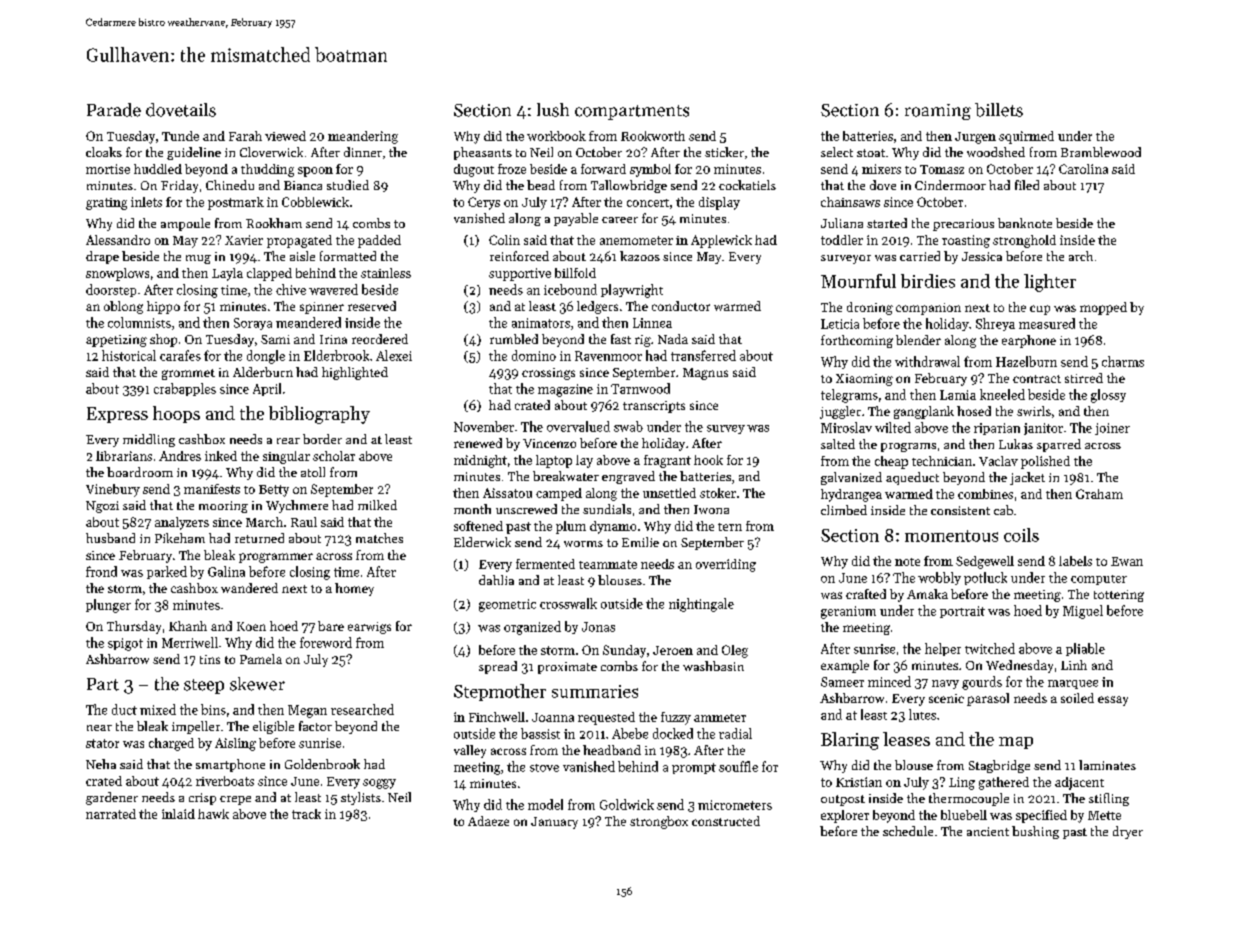  What do you see at coordinates (960, 510) in the screenshot?
I see `consistent` at bounding box center [960, 510].
